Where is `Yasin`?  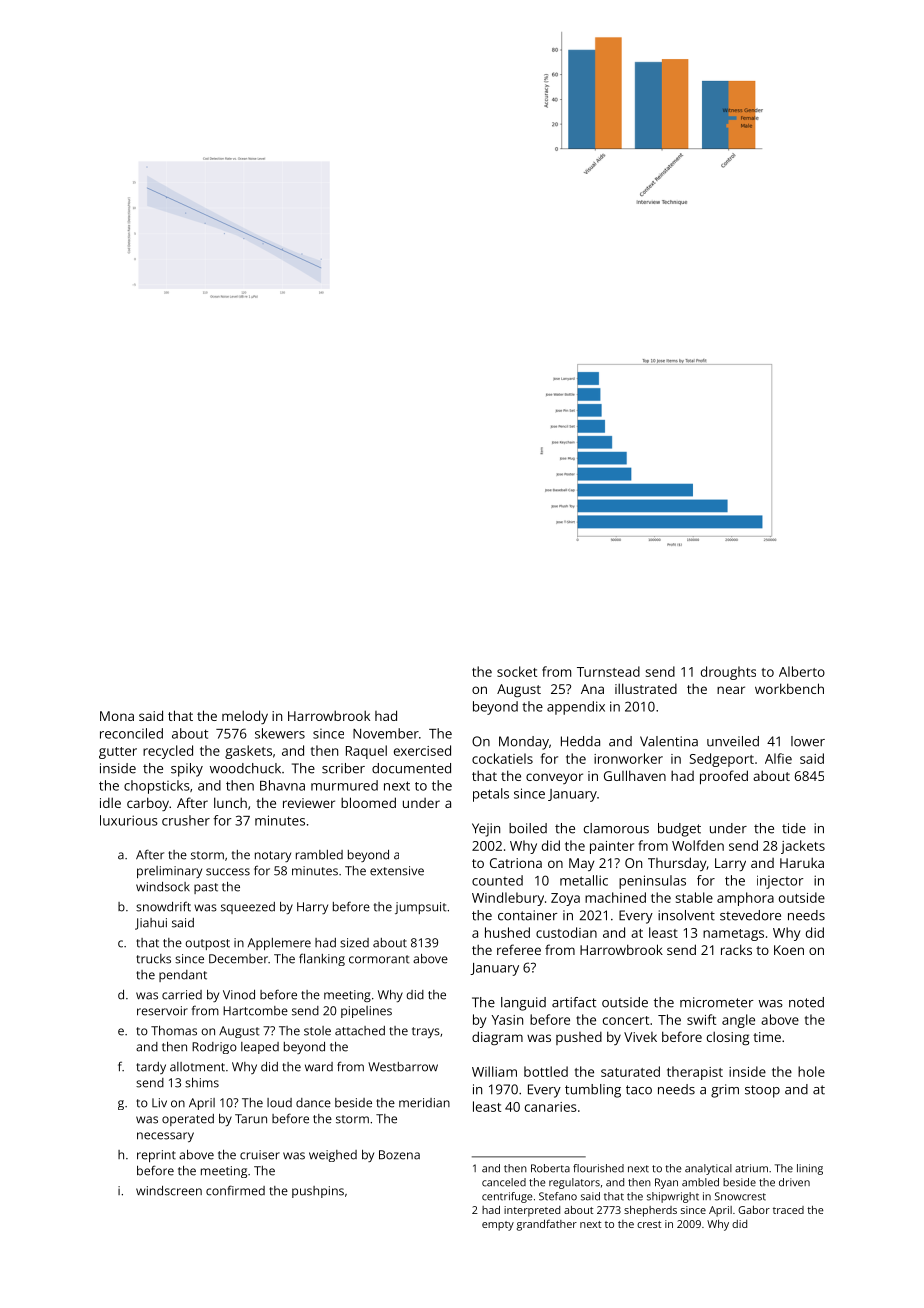 Yasin is located at coordinates (507, 1020).
